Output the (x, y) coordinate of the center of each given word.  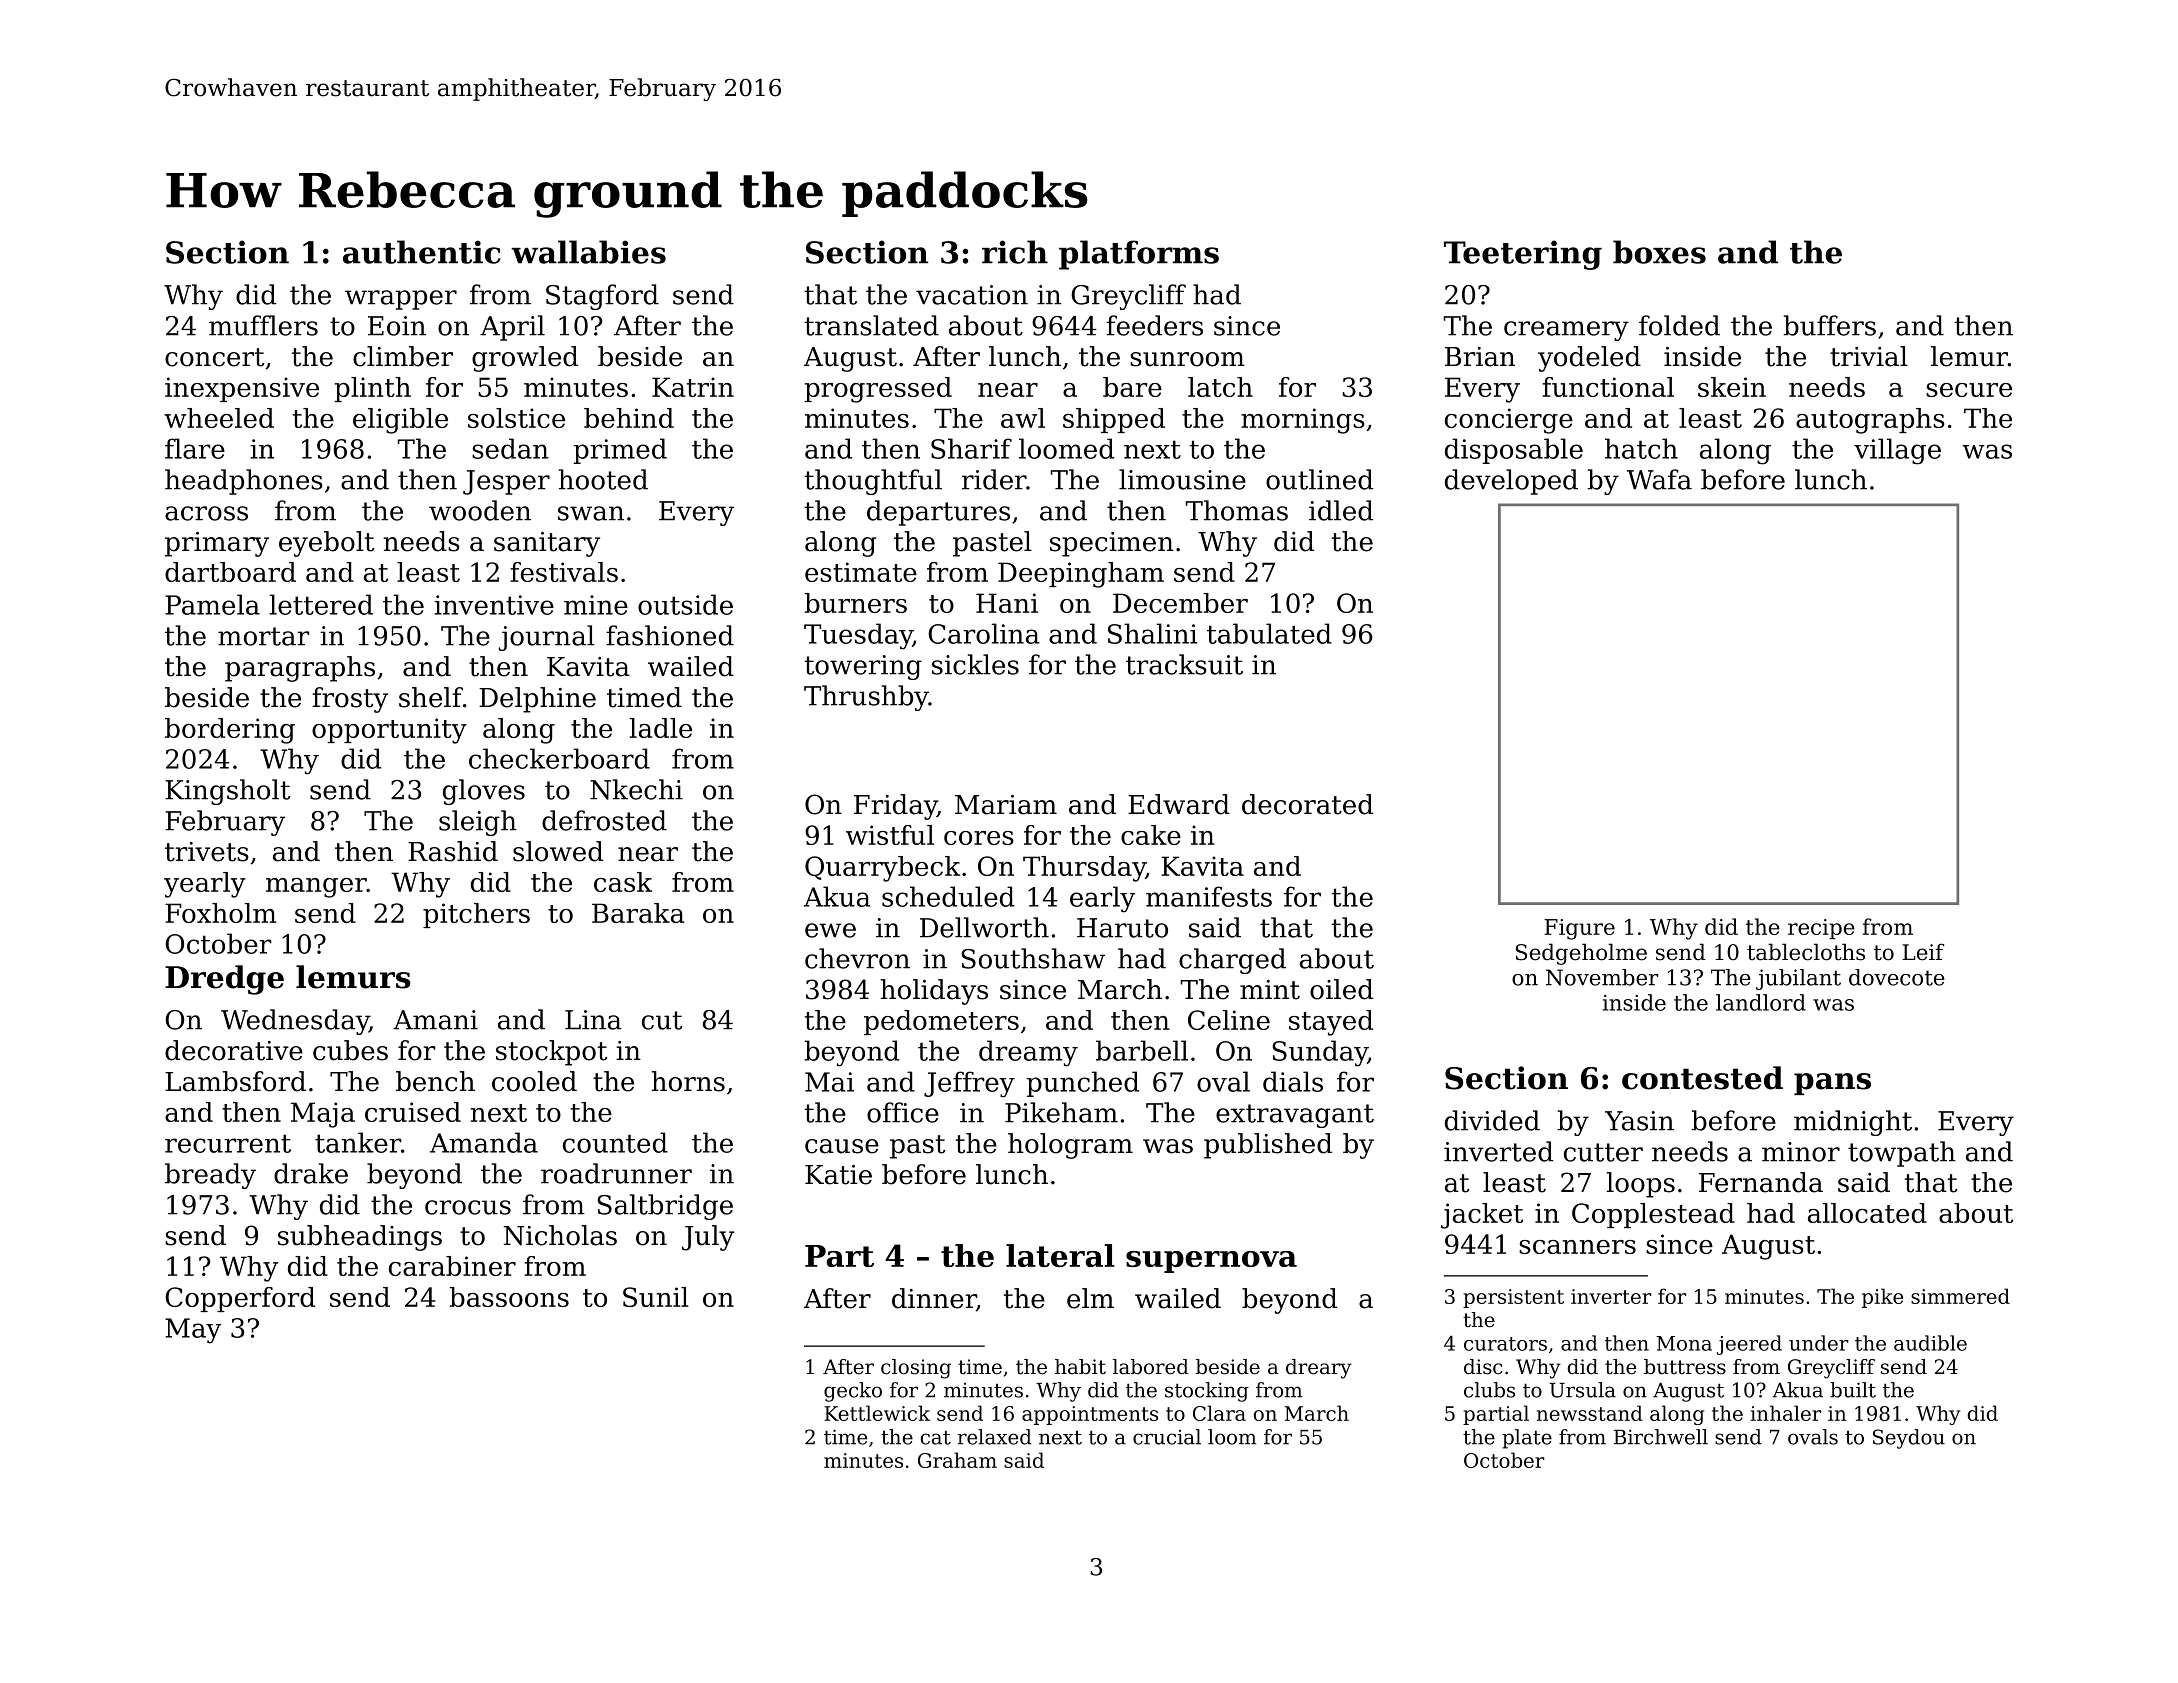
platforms (1139, 255)
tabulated (1269, 633)
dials (1293, 1081)
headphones (244, 482)
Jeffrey (969, 1084)
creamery (1566, 331)
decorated (1307, 804)
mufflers (263, 325)
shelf (431, 697)
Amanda (484, 1142)
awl (1023, 418)
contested (1702, 1078)
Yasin (1639, 1121)
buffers (1830, 325)
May (193, 1331)
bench (435, 1081)
